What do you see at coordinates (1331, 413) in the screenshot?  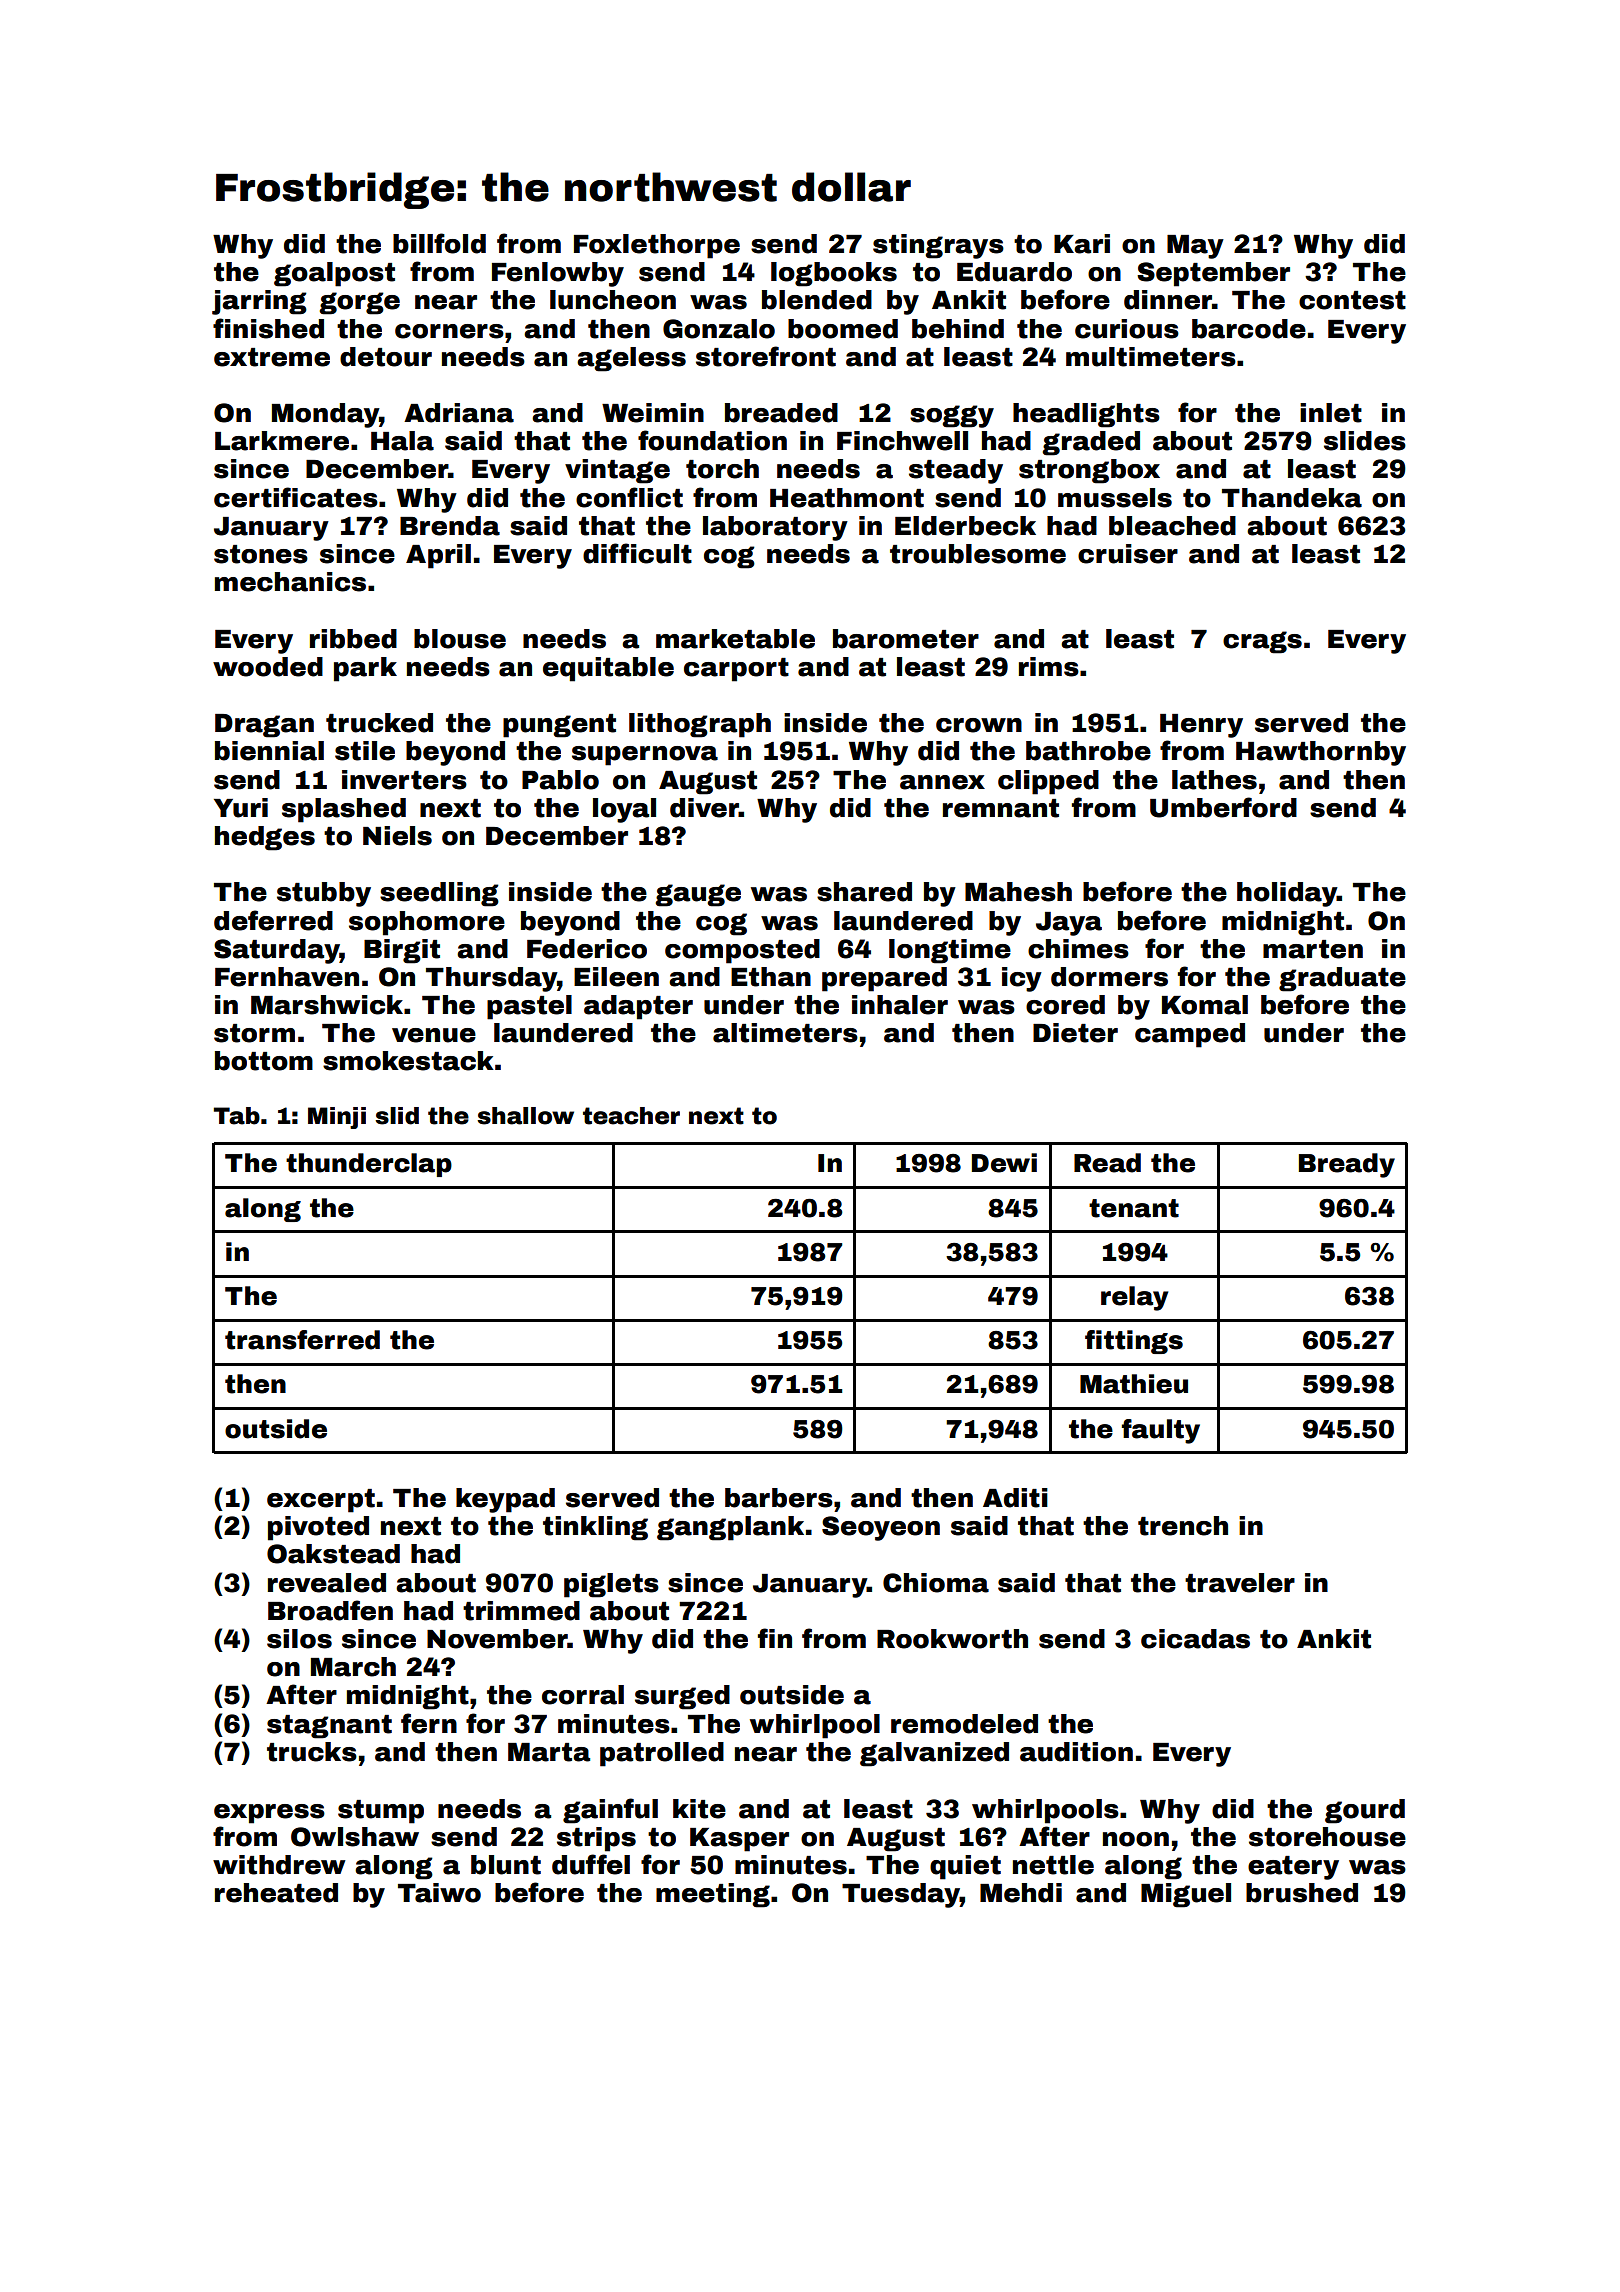 I see `inlet` at bounding box center [1331, 413].
